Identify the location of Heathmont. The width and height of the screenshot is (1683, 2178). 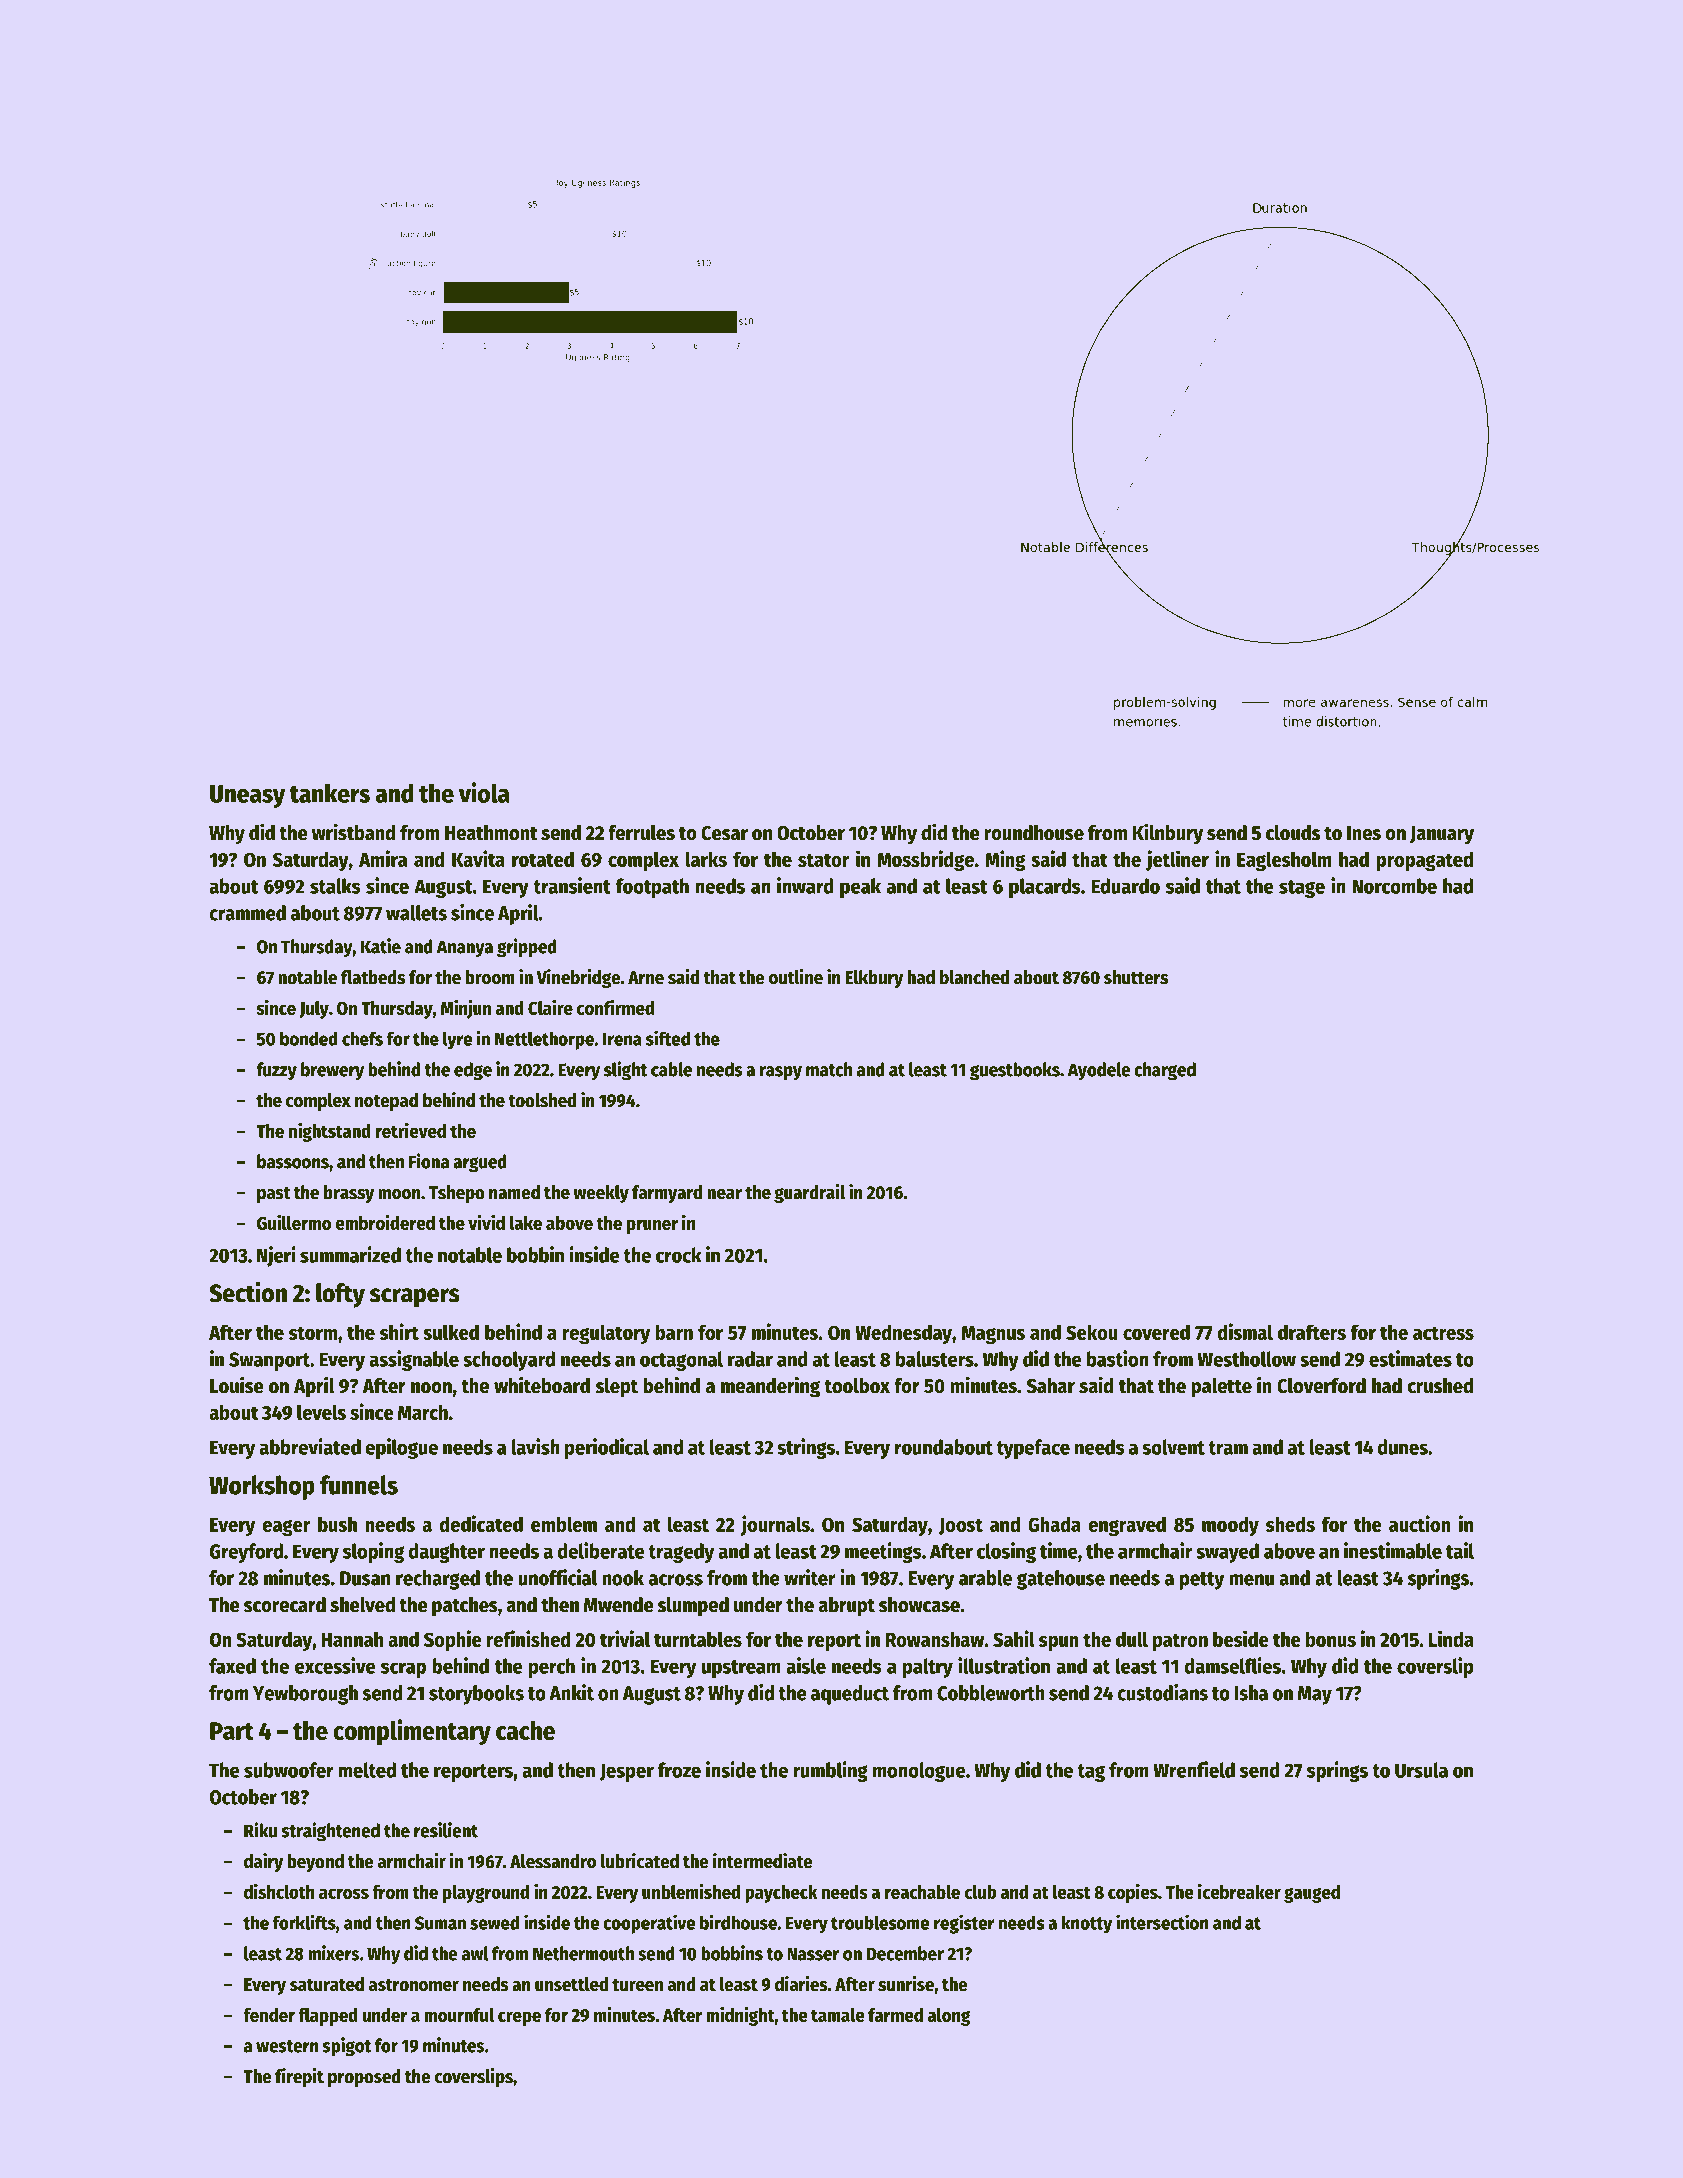
(491, 833).
